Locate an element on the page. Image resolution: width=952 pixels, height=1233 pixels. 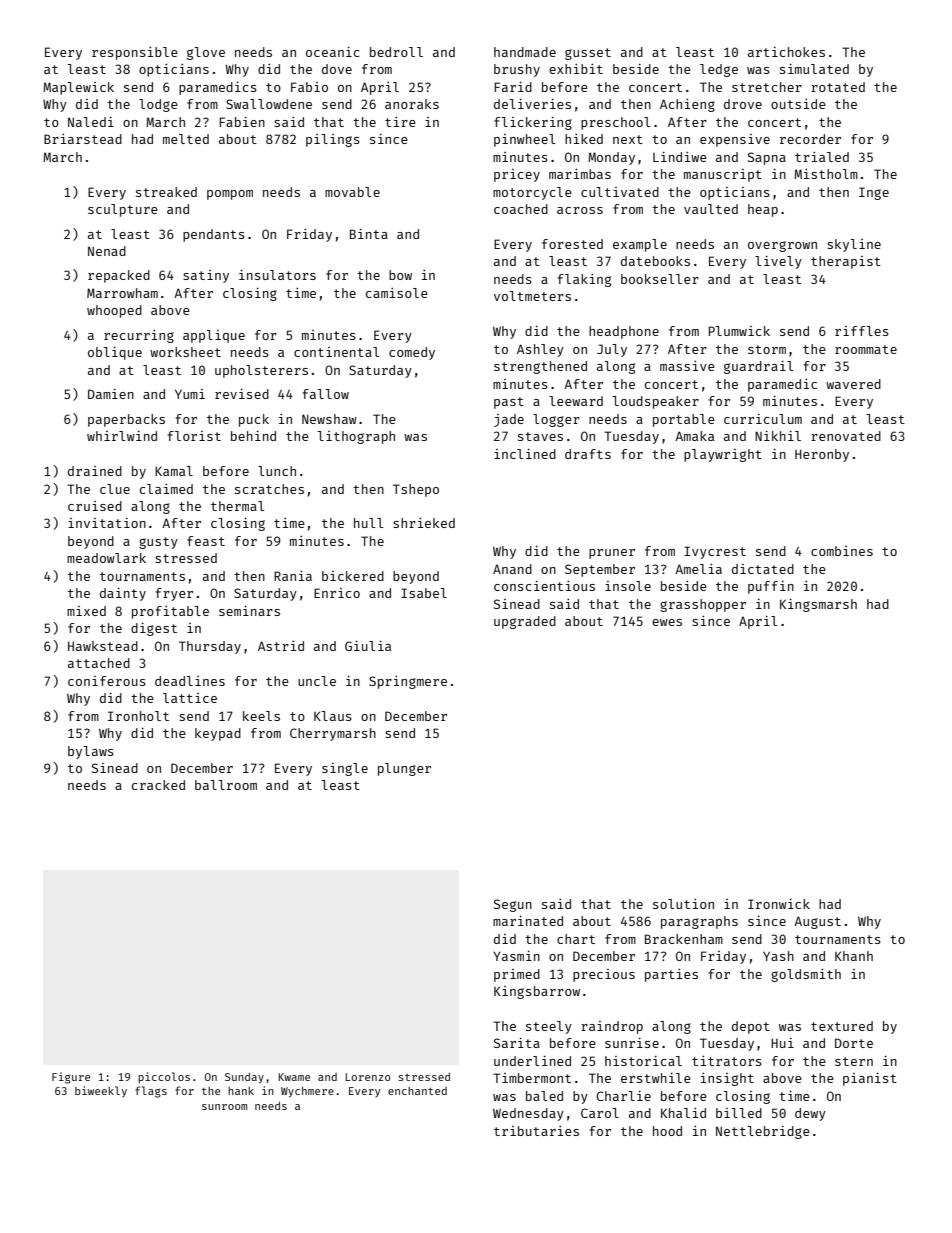
lively is located at coordinates (778, 262).
